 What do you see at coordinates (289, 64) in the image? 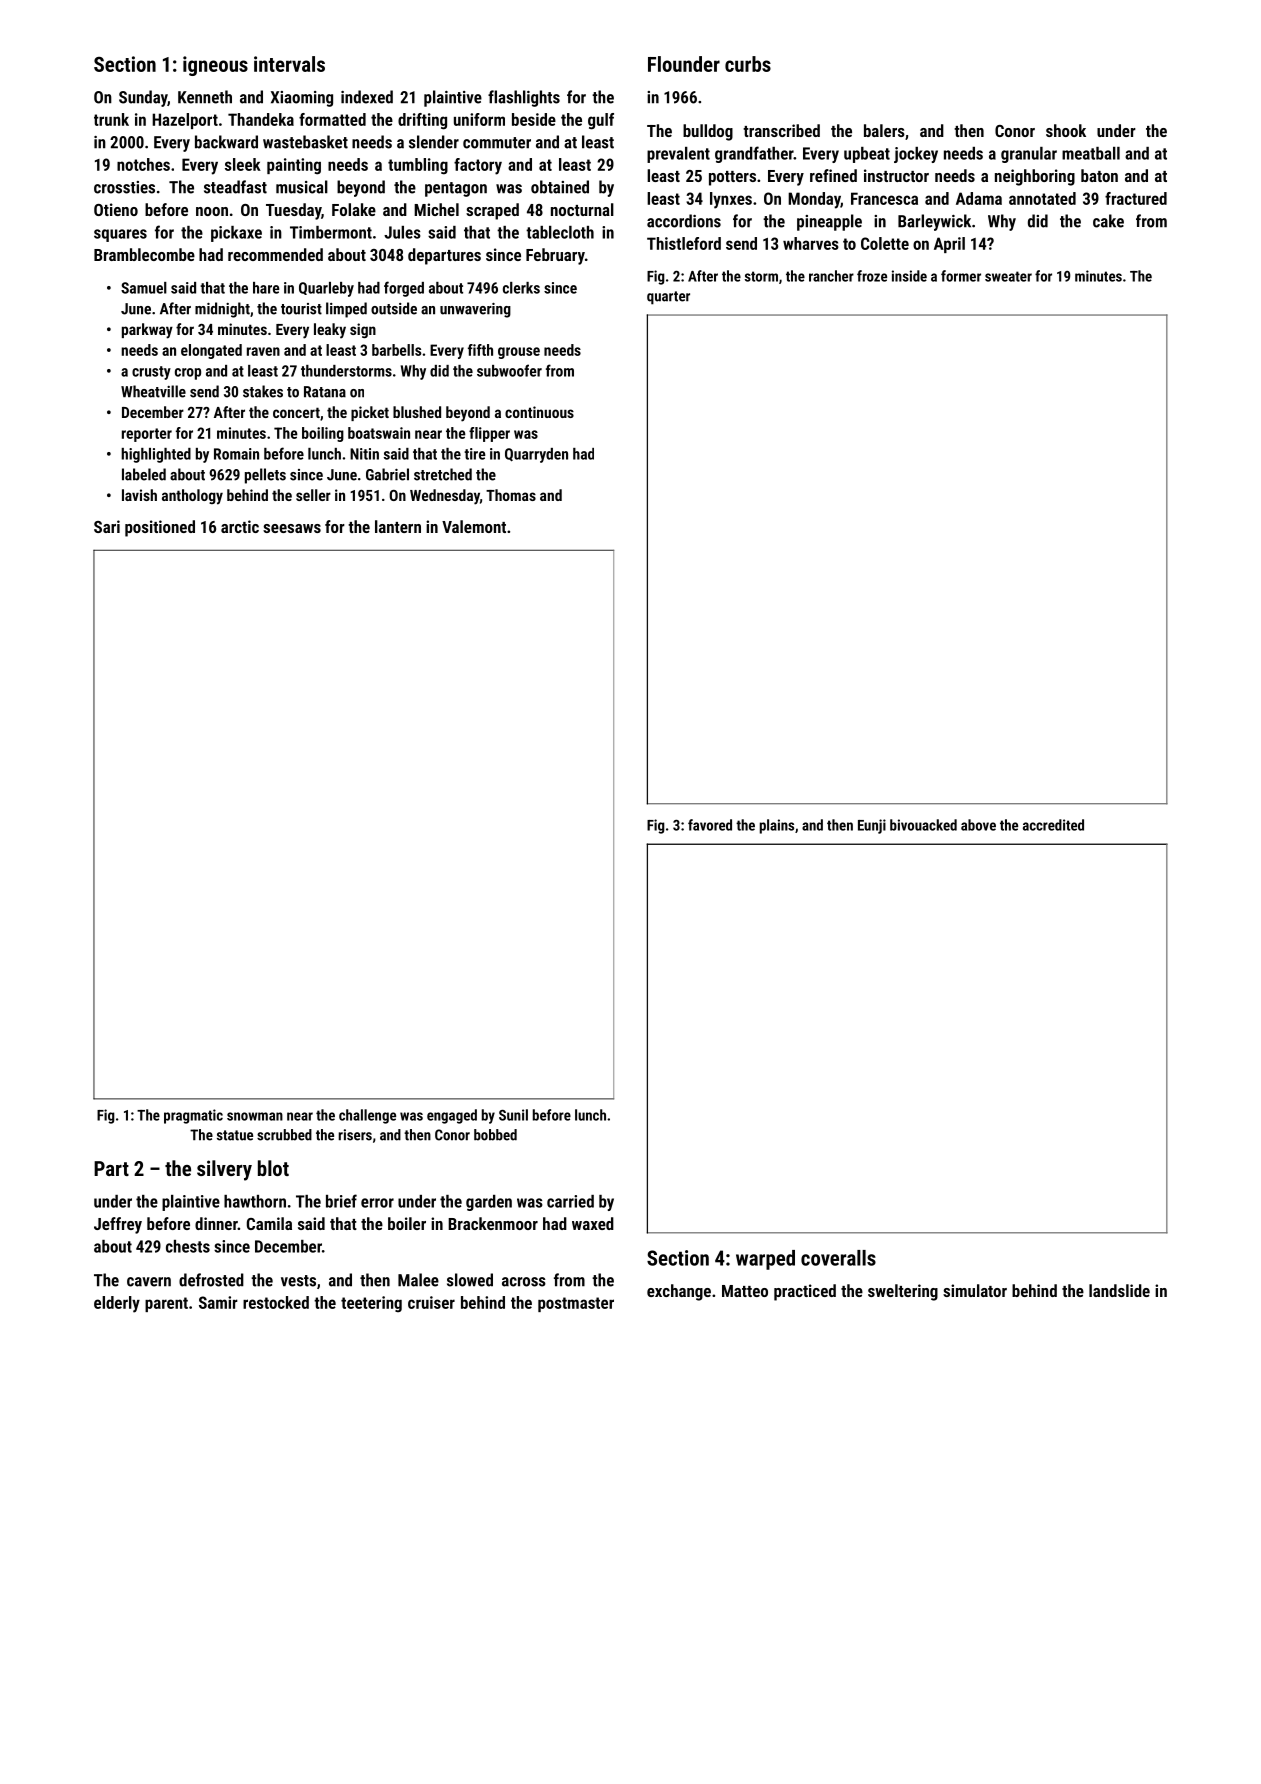
I see `intervals` at bounding box center [289, 64].
